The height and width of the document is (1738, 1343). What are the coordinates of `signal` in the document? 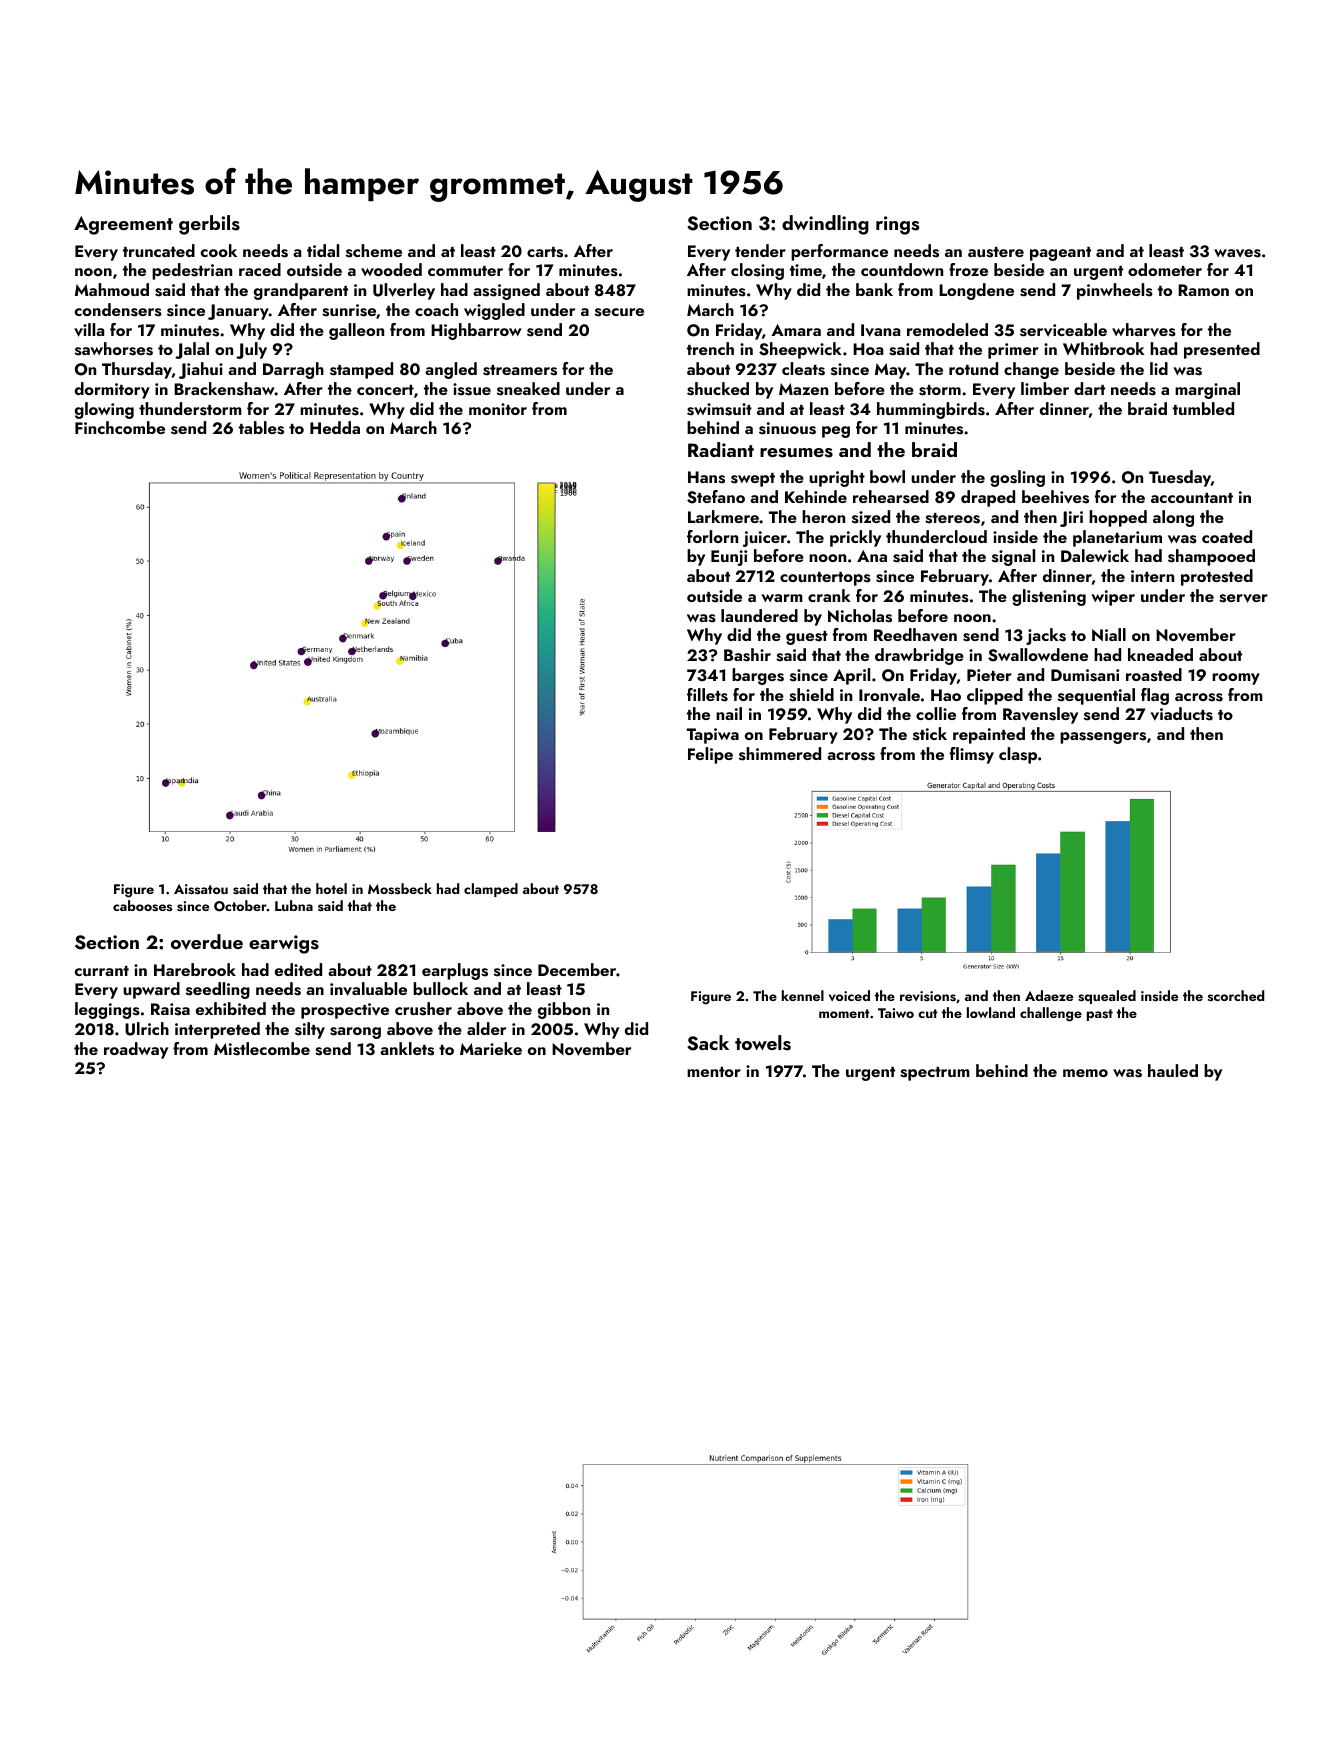 It's located at (1013, 557).
